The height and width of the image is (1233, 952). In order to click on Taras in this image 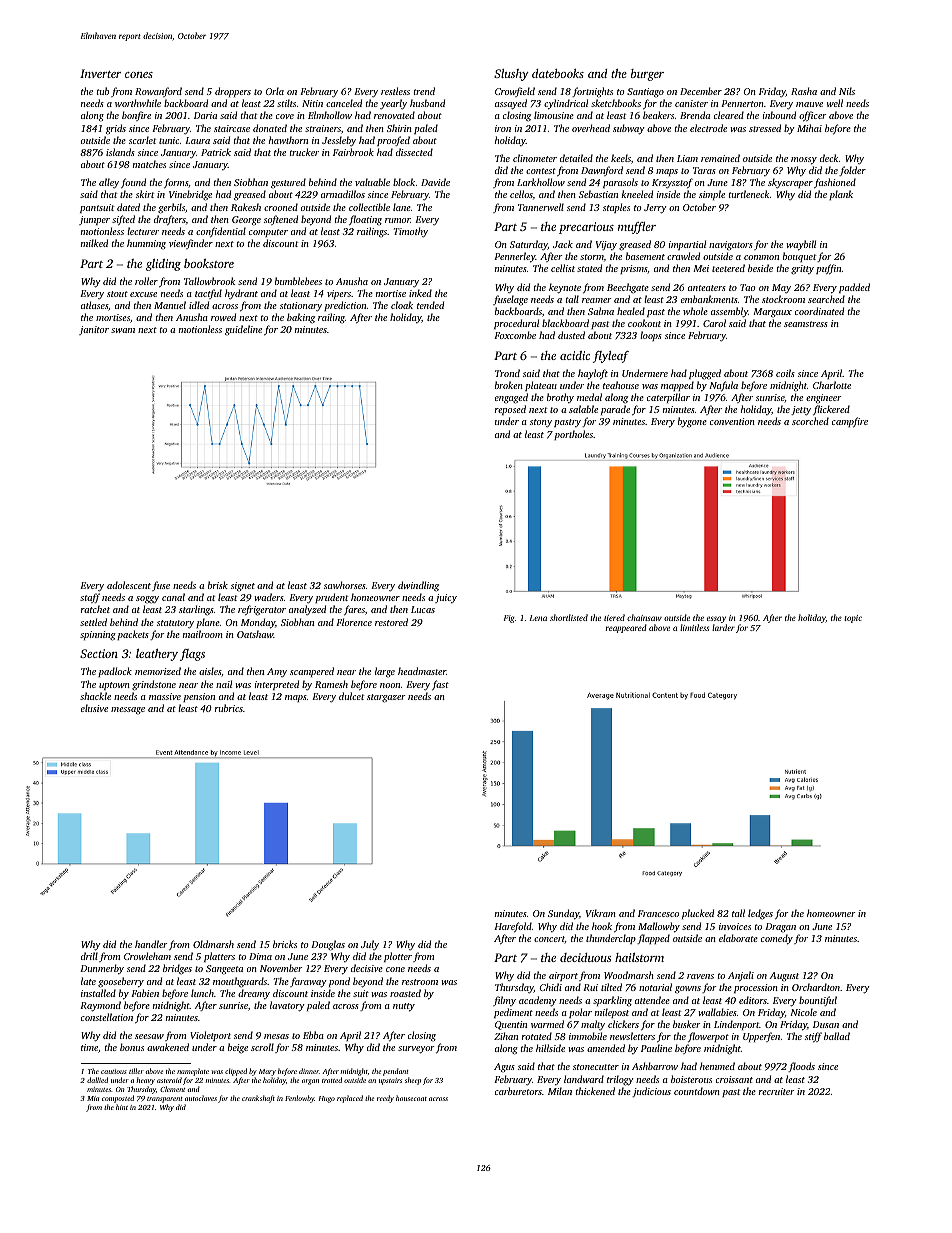, I will do `click(704, 170)`.
